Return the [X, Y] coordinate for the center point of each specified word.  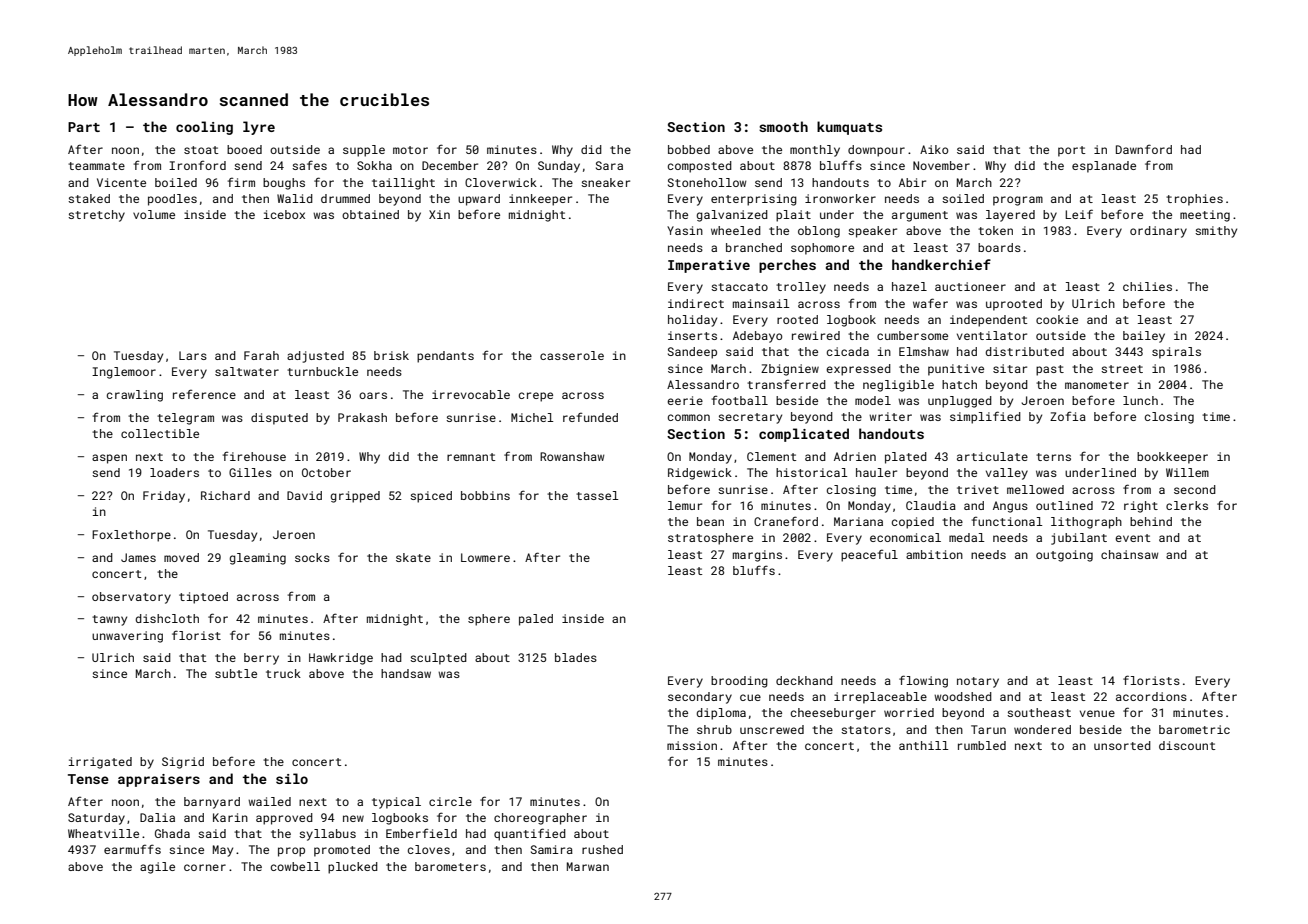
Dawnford [1144, 149]
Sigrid [183, 763]
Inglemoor [124, 373]
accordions [1151, 696]
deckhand [804, 680]
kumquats [849, 128]
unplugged [960, 402]
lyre [259, 128]
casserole [572, 355]
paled [536, 620]
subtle [236, 673]
